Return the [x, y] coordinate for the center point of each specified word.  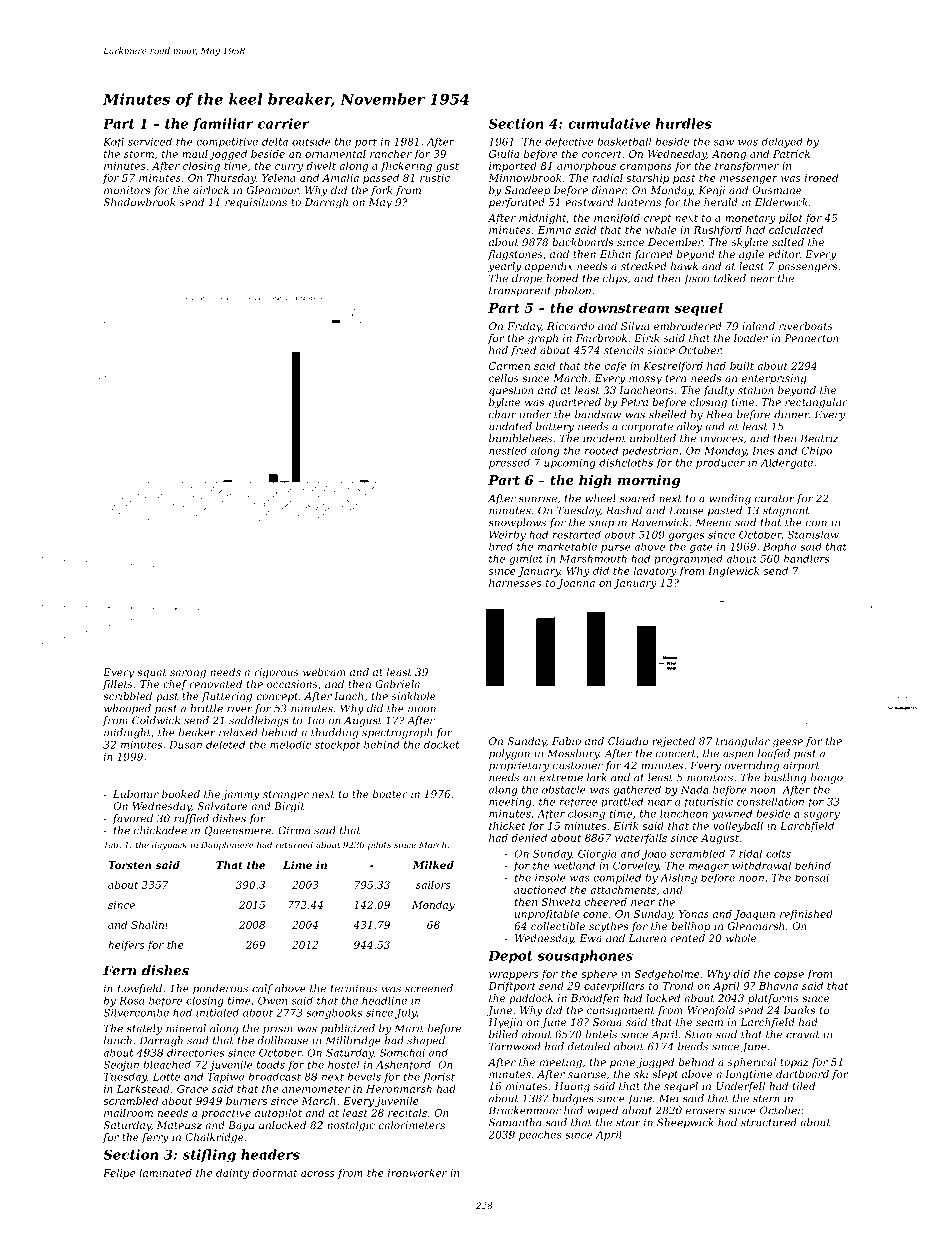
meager [709, 868]
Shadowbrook [139, 202]
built [742, 366]
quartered [575, 403]
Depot [510, 957]
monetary [750, 219]
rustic [435, 178]
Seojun [121, 1065]
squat [152, 673]
